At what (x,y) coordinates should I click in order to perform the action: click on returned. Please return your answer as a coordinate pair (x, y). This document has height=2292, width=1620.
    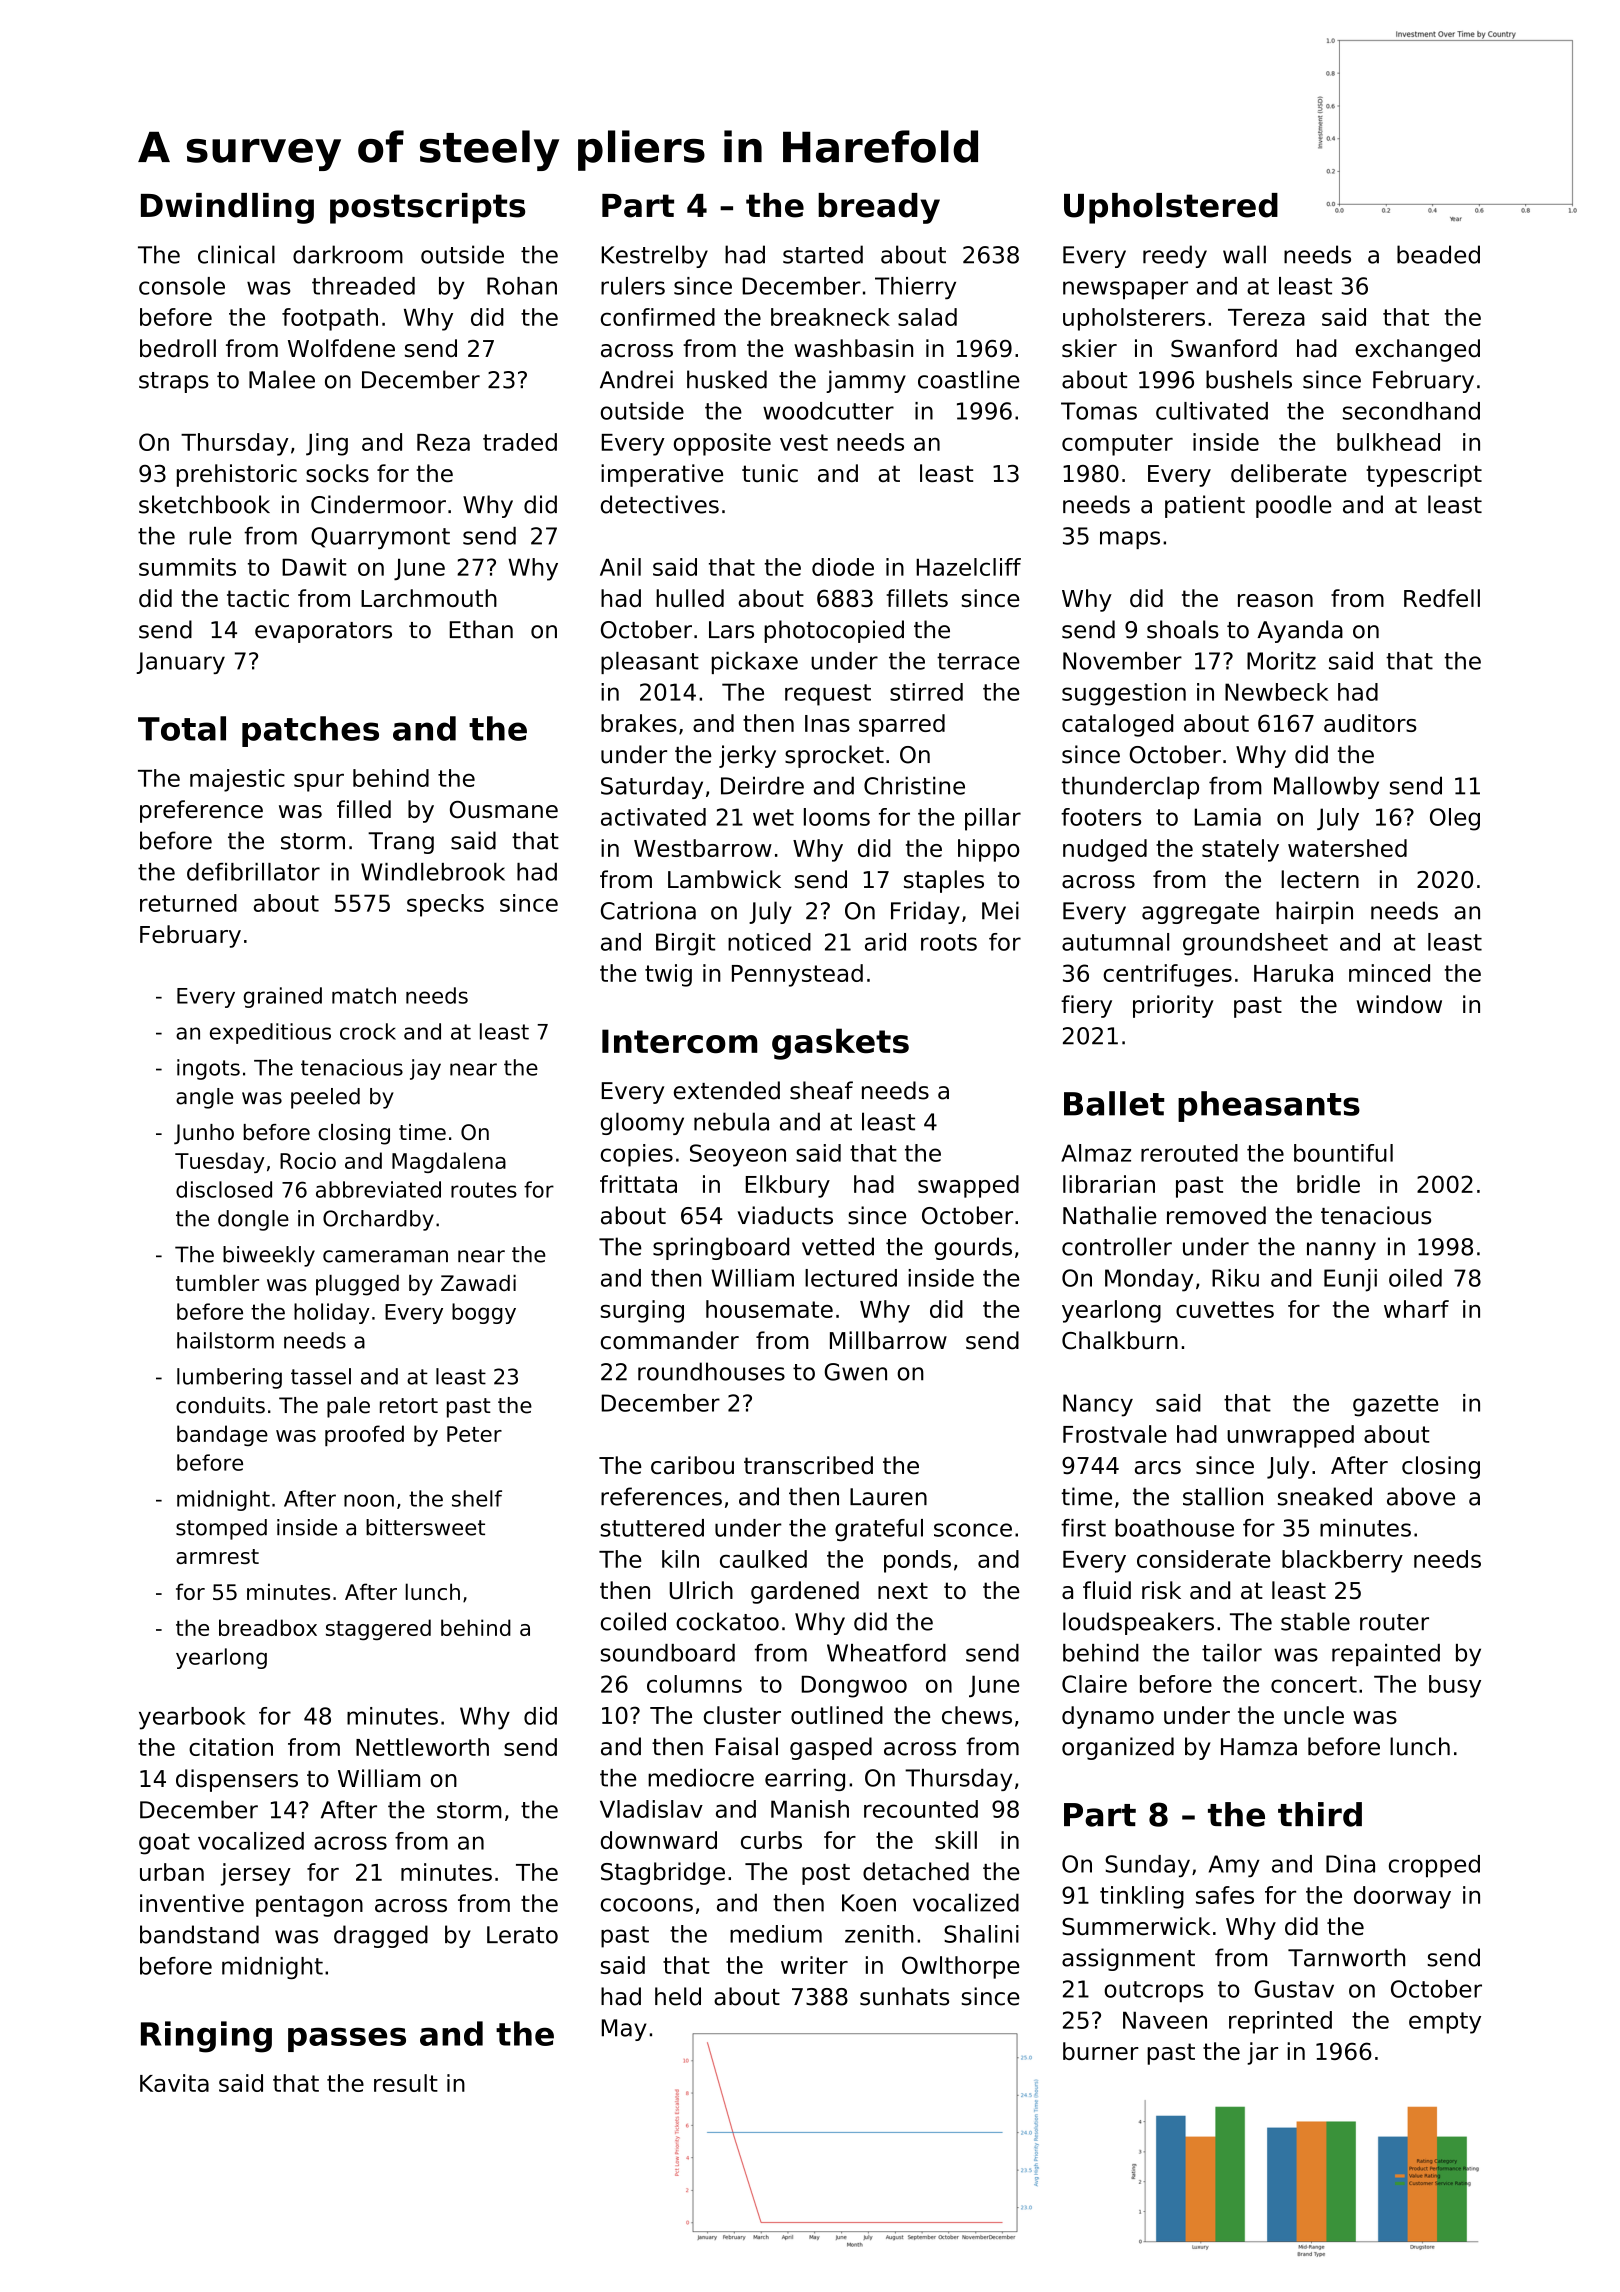
    Looking at the image, I should click on (188, 903).
